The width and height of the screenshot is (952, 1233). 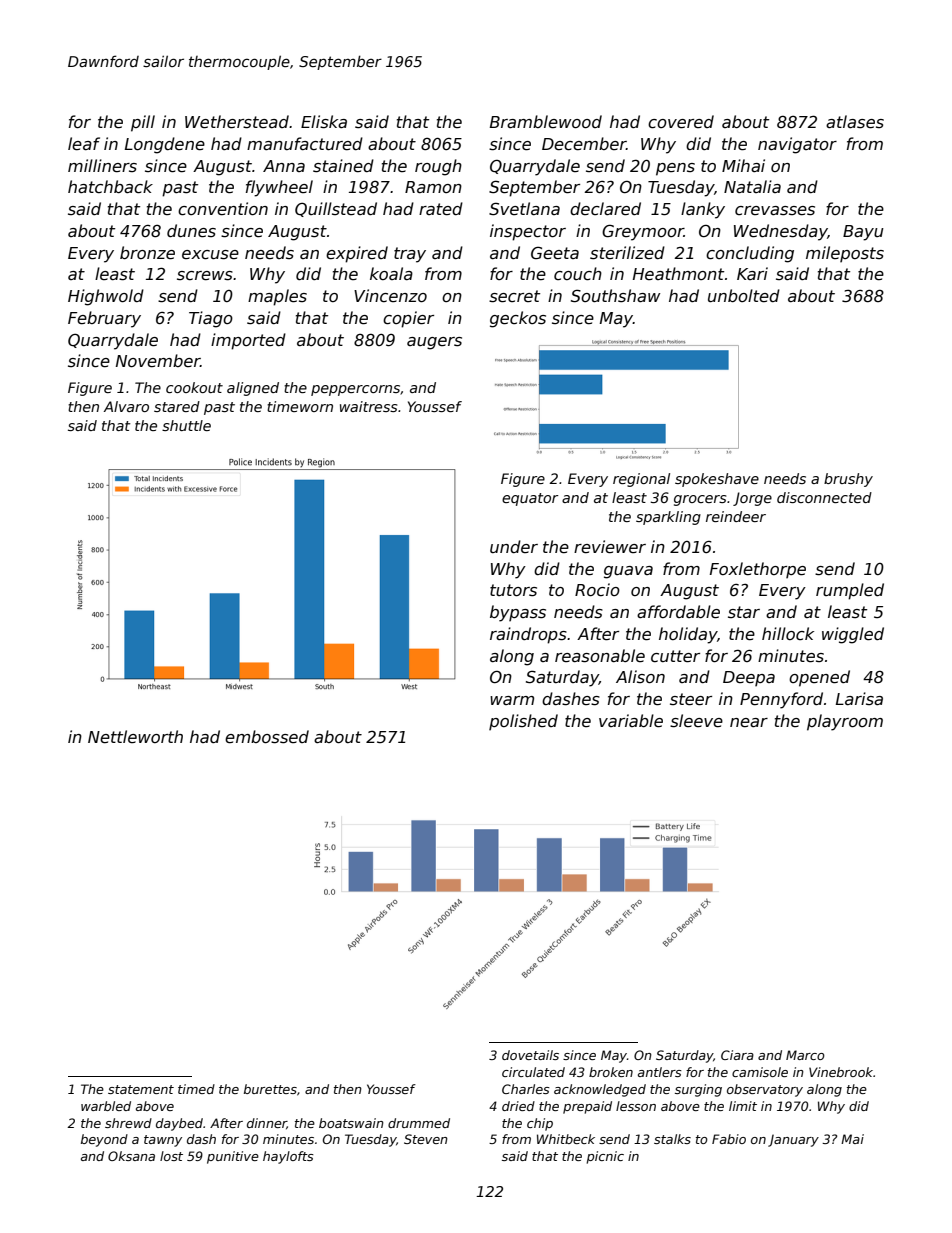 I want to click on warbled, so click(x=106, y=1106).
